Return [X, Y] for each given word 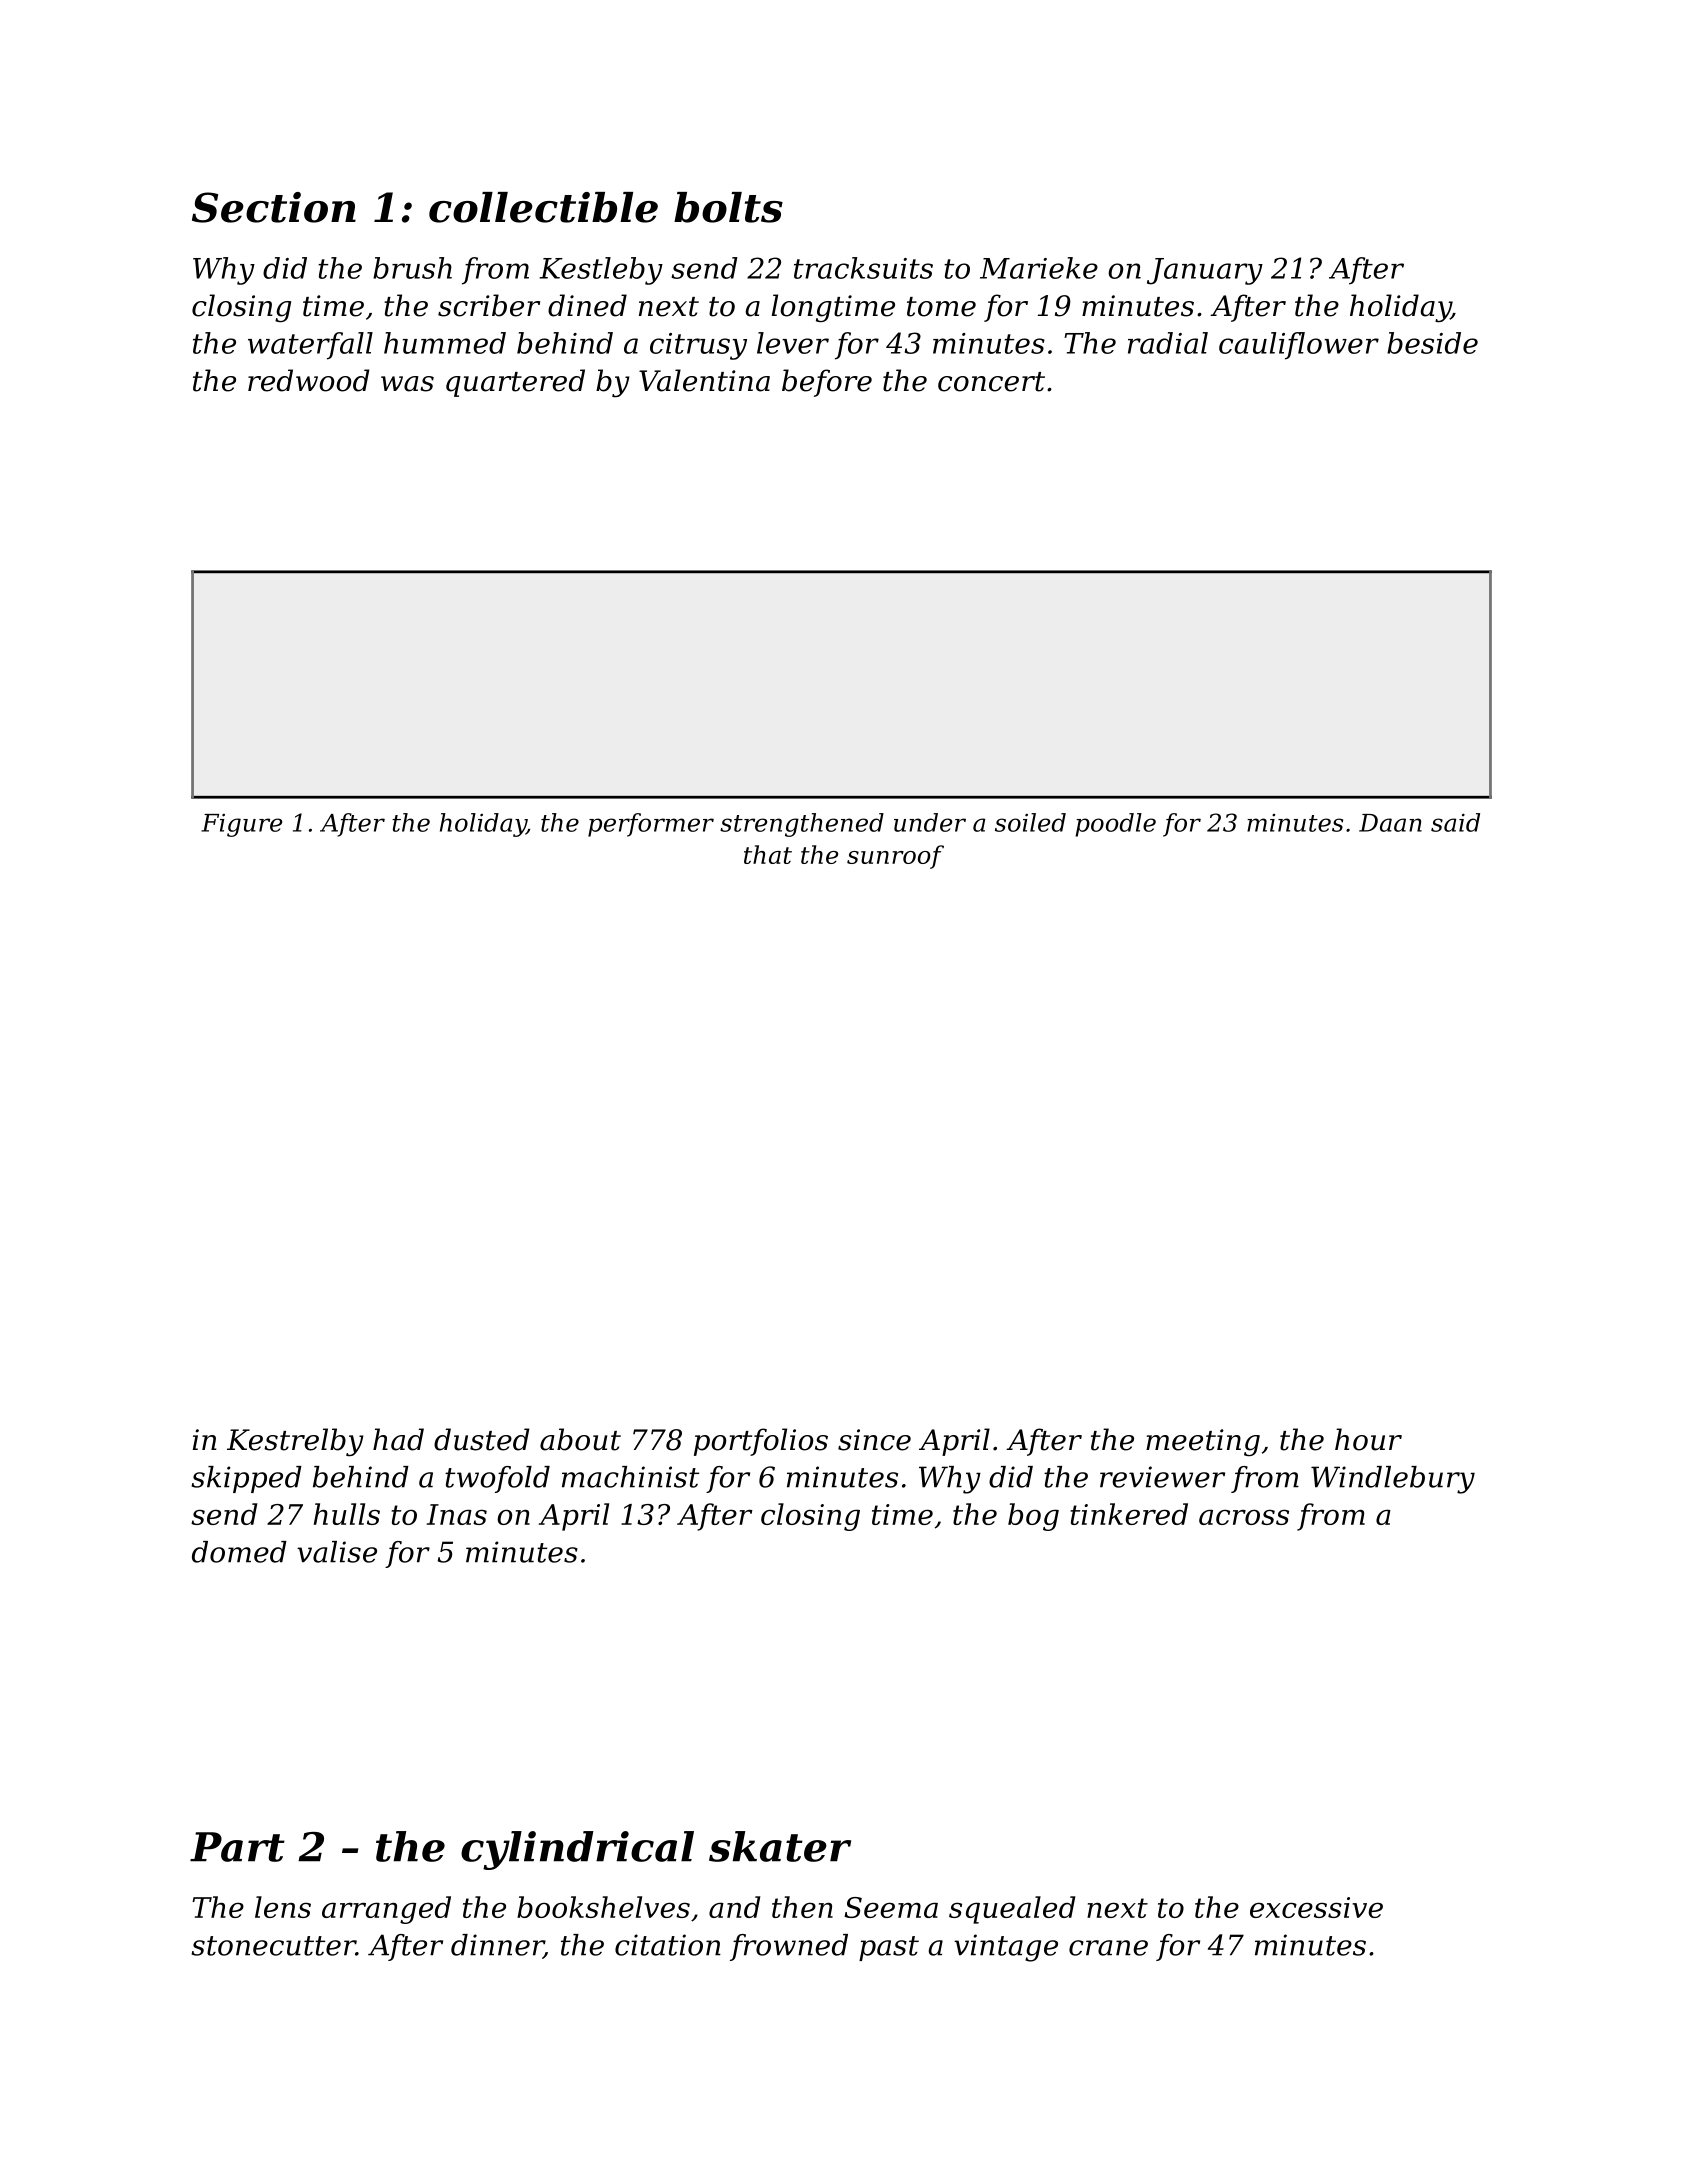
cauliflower [1299, 346]
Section [274, 207]
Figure [241, 825]
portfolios [761, 1442]
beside [1432, 343]
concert [991, 382]
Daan [1390, 823]
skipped [246, 1479]
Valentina [704, 380]
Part [237, 1847]
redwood [308, 380]
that [768, 854]
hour [1368, 1439]
